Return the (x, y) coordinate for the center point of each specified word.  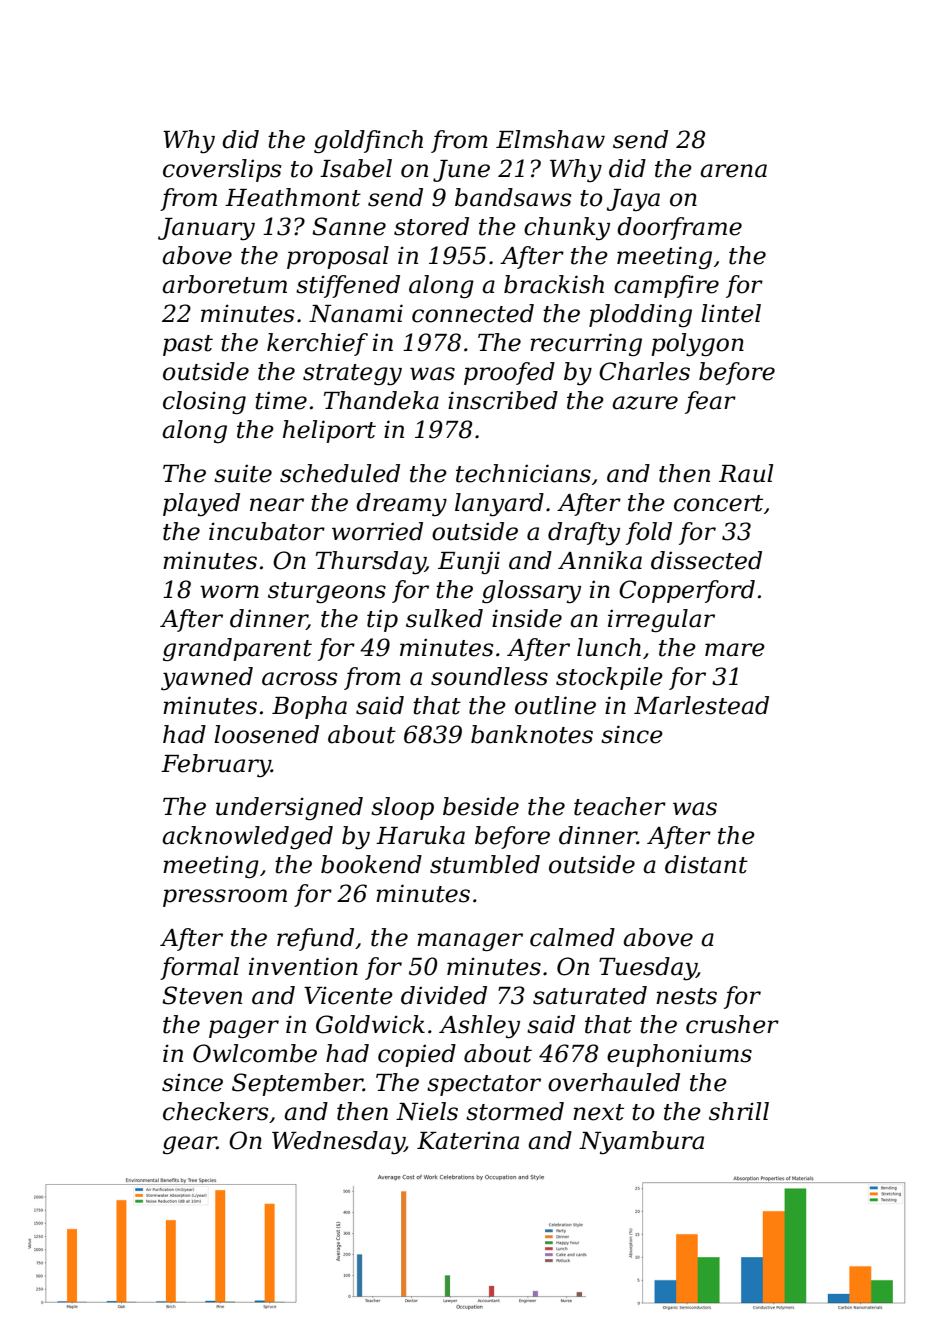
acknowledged (247, 837)
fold (649, 533)
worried (377, 531)
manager (470, 942)
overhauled (614, 1082)
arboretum (224, 284)
